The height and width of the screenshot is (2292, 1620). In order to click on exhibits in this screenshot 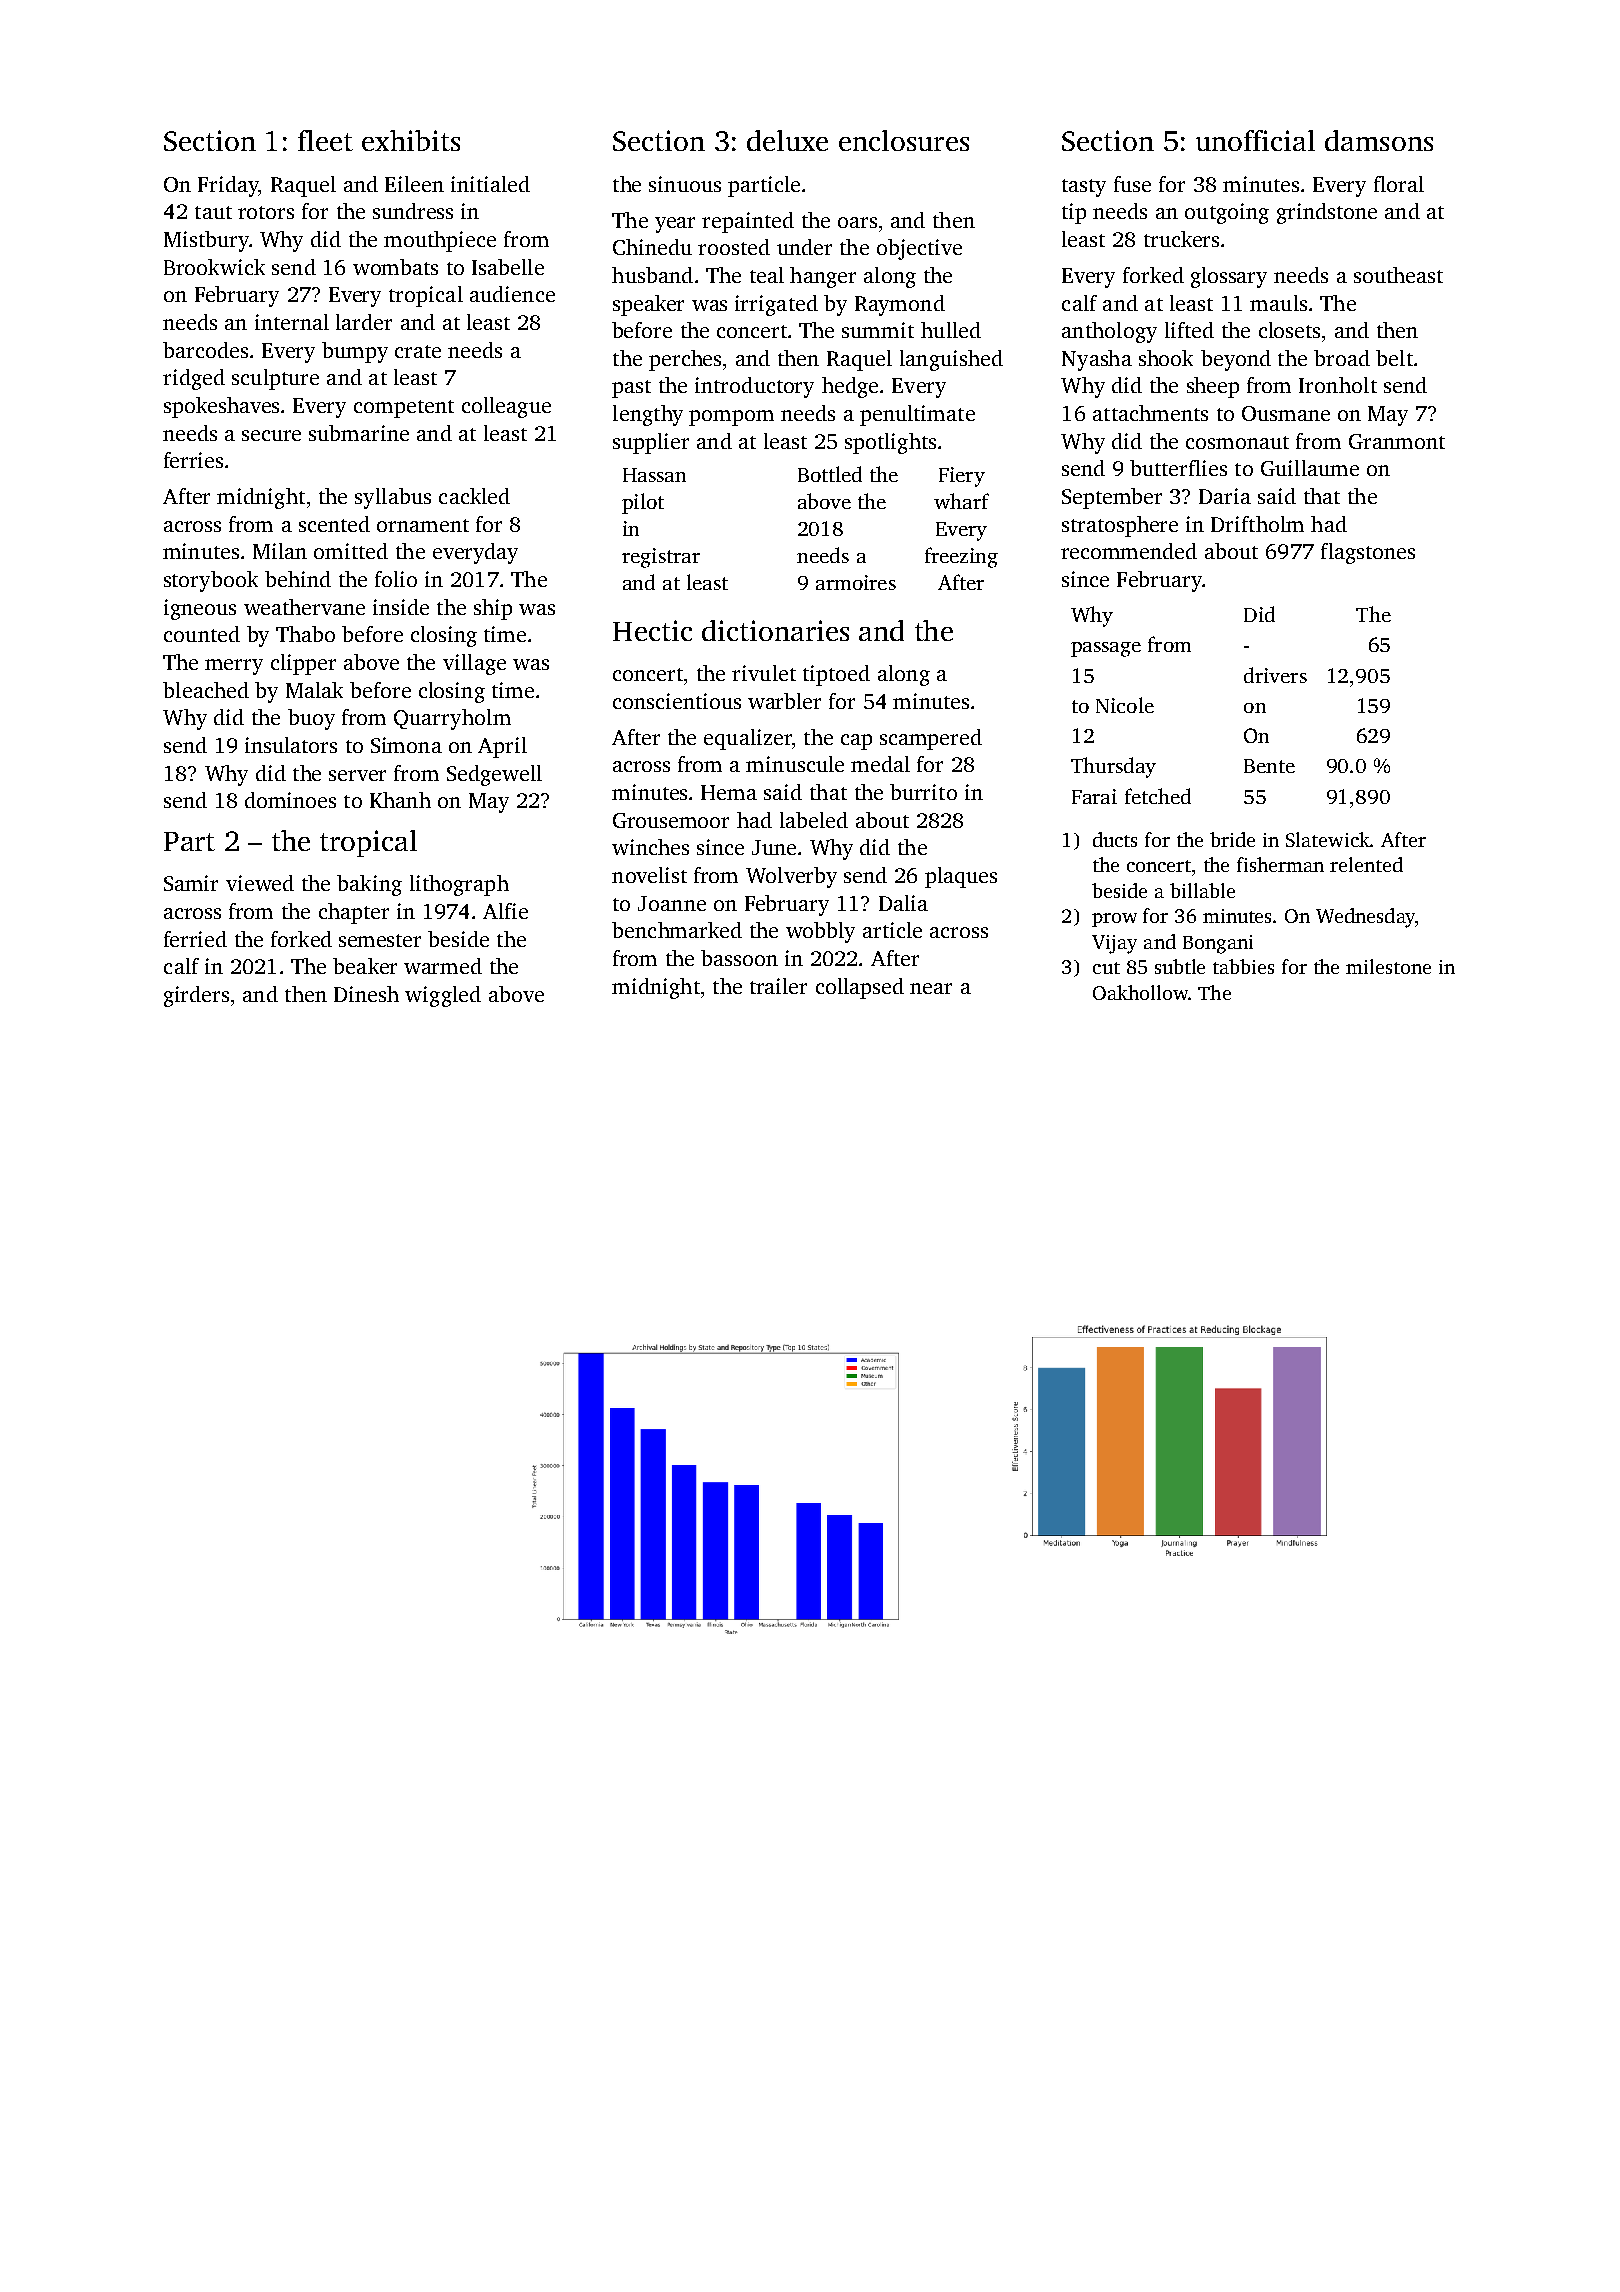, I will do `click(411, 140)`.
